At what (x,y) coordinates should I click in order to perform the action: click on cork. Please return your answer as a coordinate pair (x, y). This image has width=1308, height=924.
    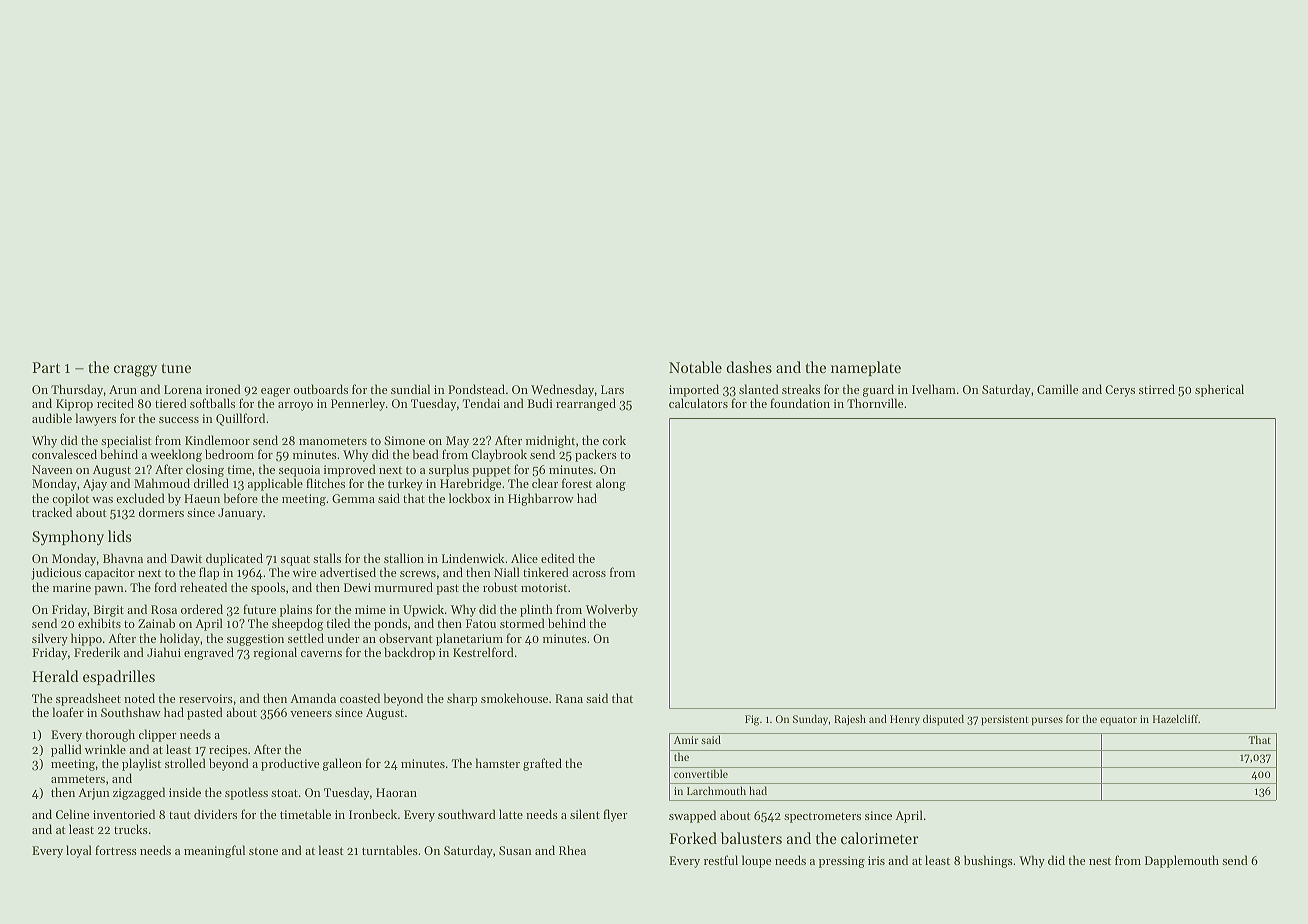
    Looking at the image, I should click on (614, 440).
